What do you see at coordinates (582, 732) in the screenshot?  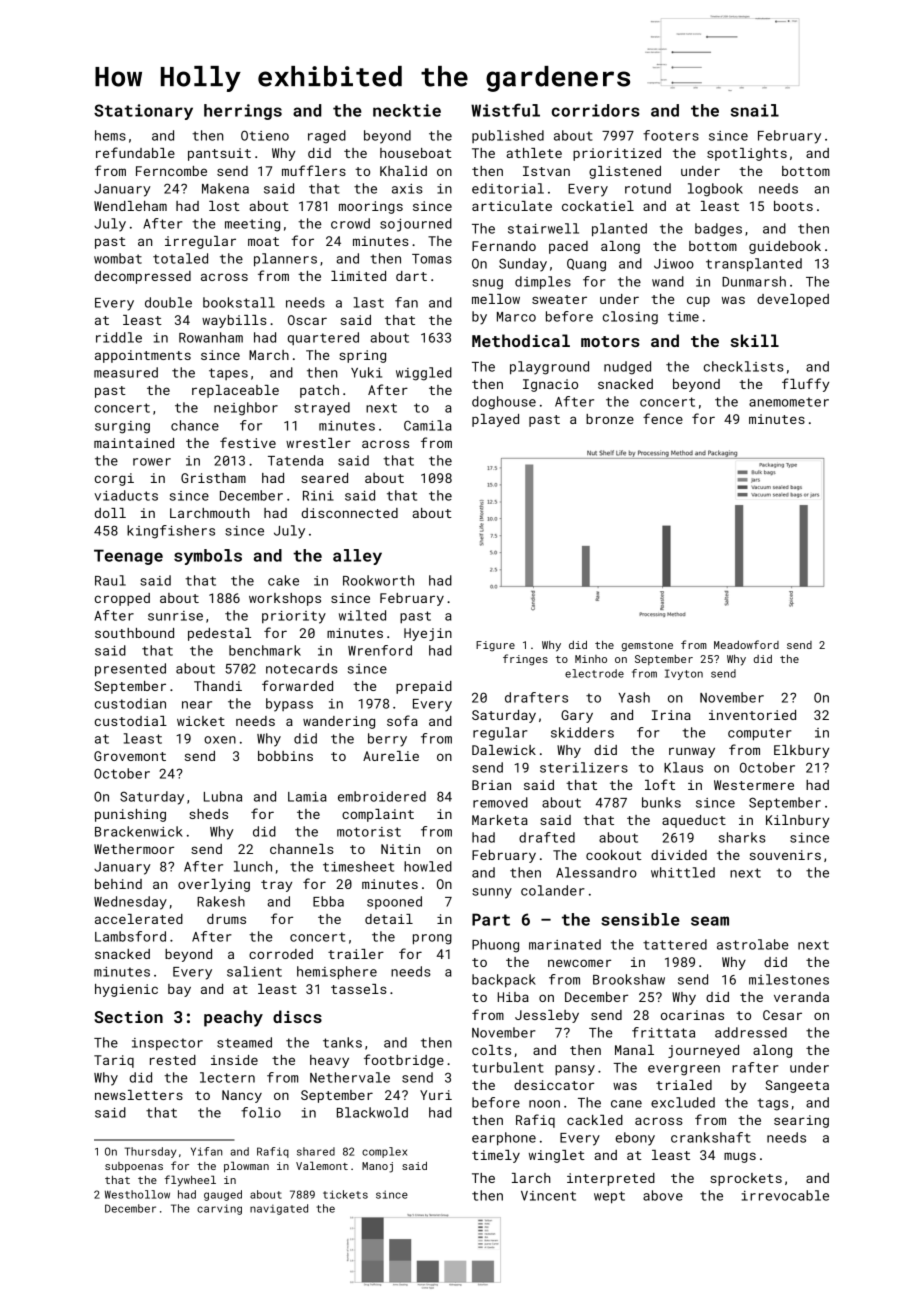 I see `skidders` at bounding box center [582, 732].
